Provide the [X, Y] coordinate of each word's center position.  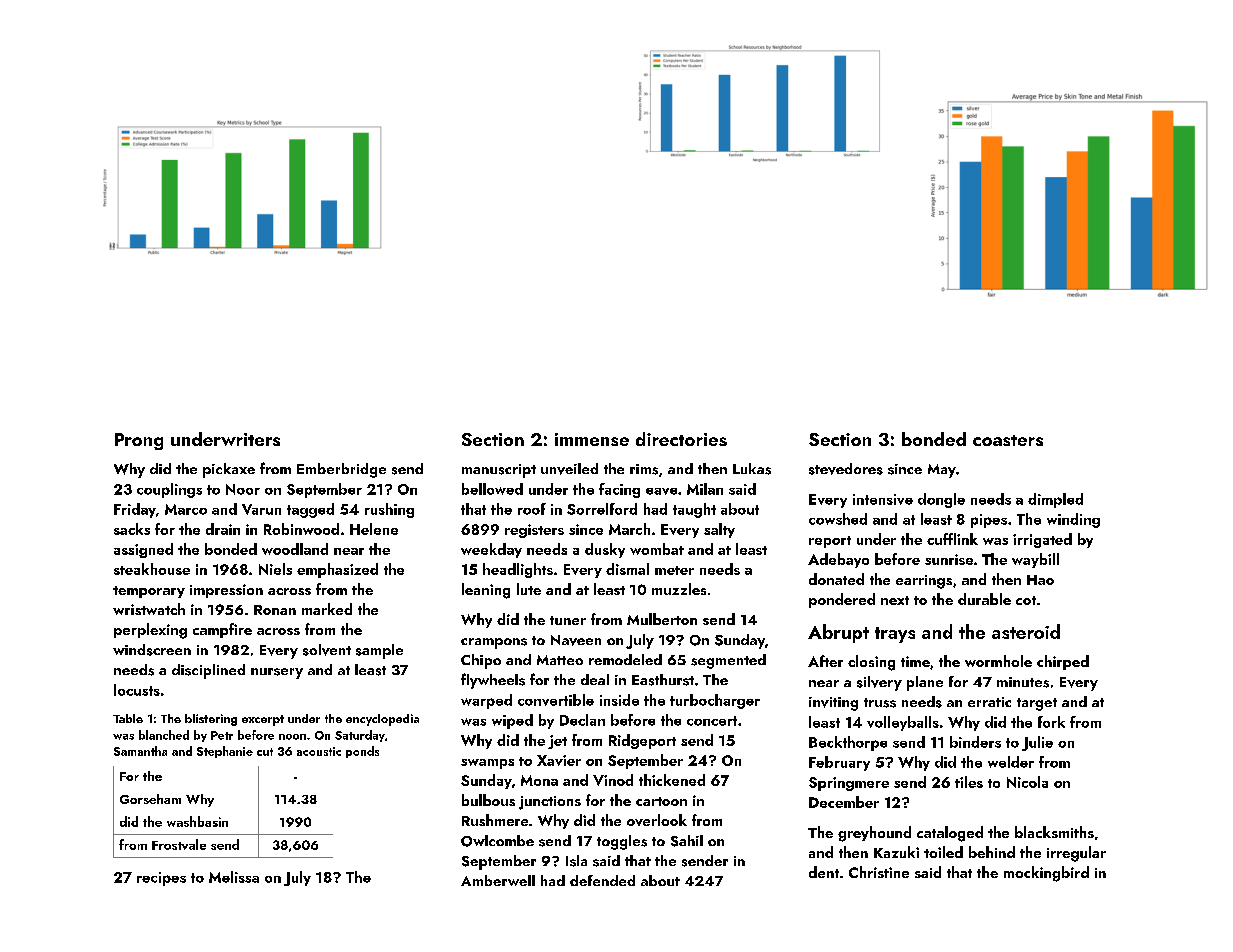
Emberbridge [341, 470]
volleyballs [903, 723]
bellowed [492, 489]
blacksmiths [1054, 832]
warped [486, 701]
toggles [622, 842]
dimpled [1055, 500]
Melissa [234, 877]
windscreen [152, 650]
